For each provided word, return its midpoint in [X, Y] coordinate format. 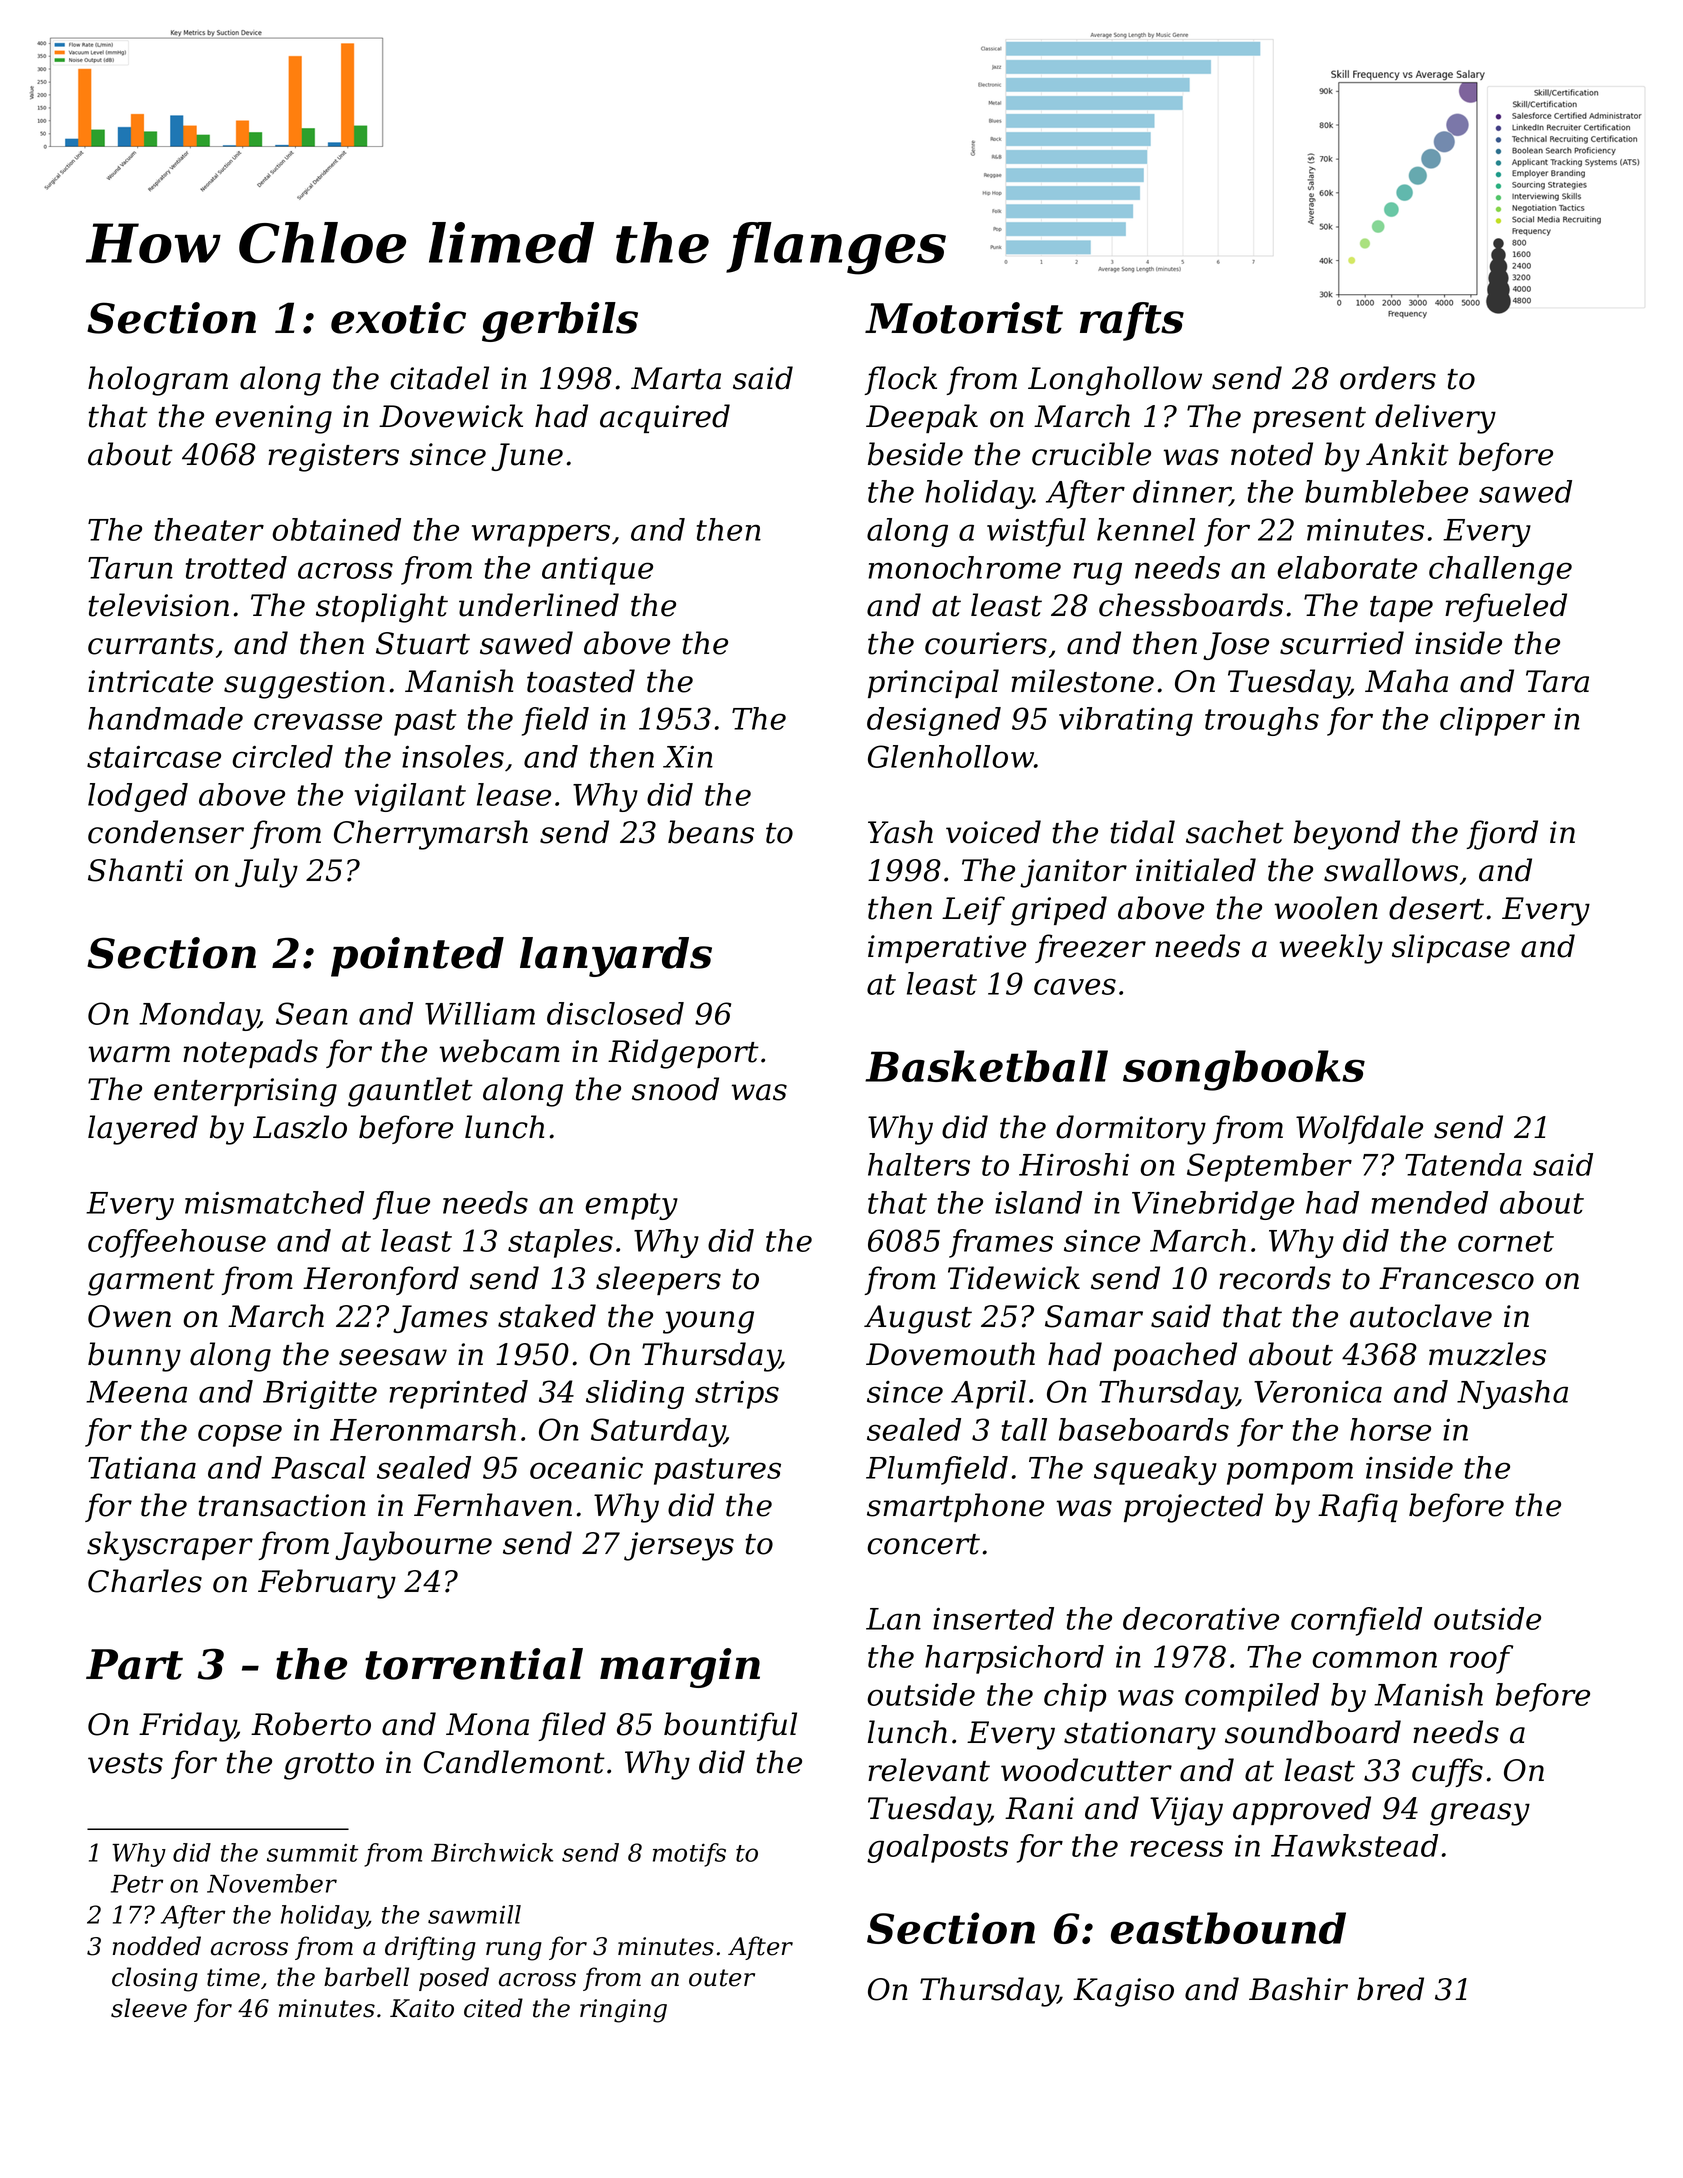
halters [919, 1164]
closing [155, 1979]
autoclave [1421, 1316]
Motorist [964, 318]
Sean [312, 1013]
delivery [1435, 419]
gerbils [560, 322]
